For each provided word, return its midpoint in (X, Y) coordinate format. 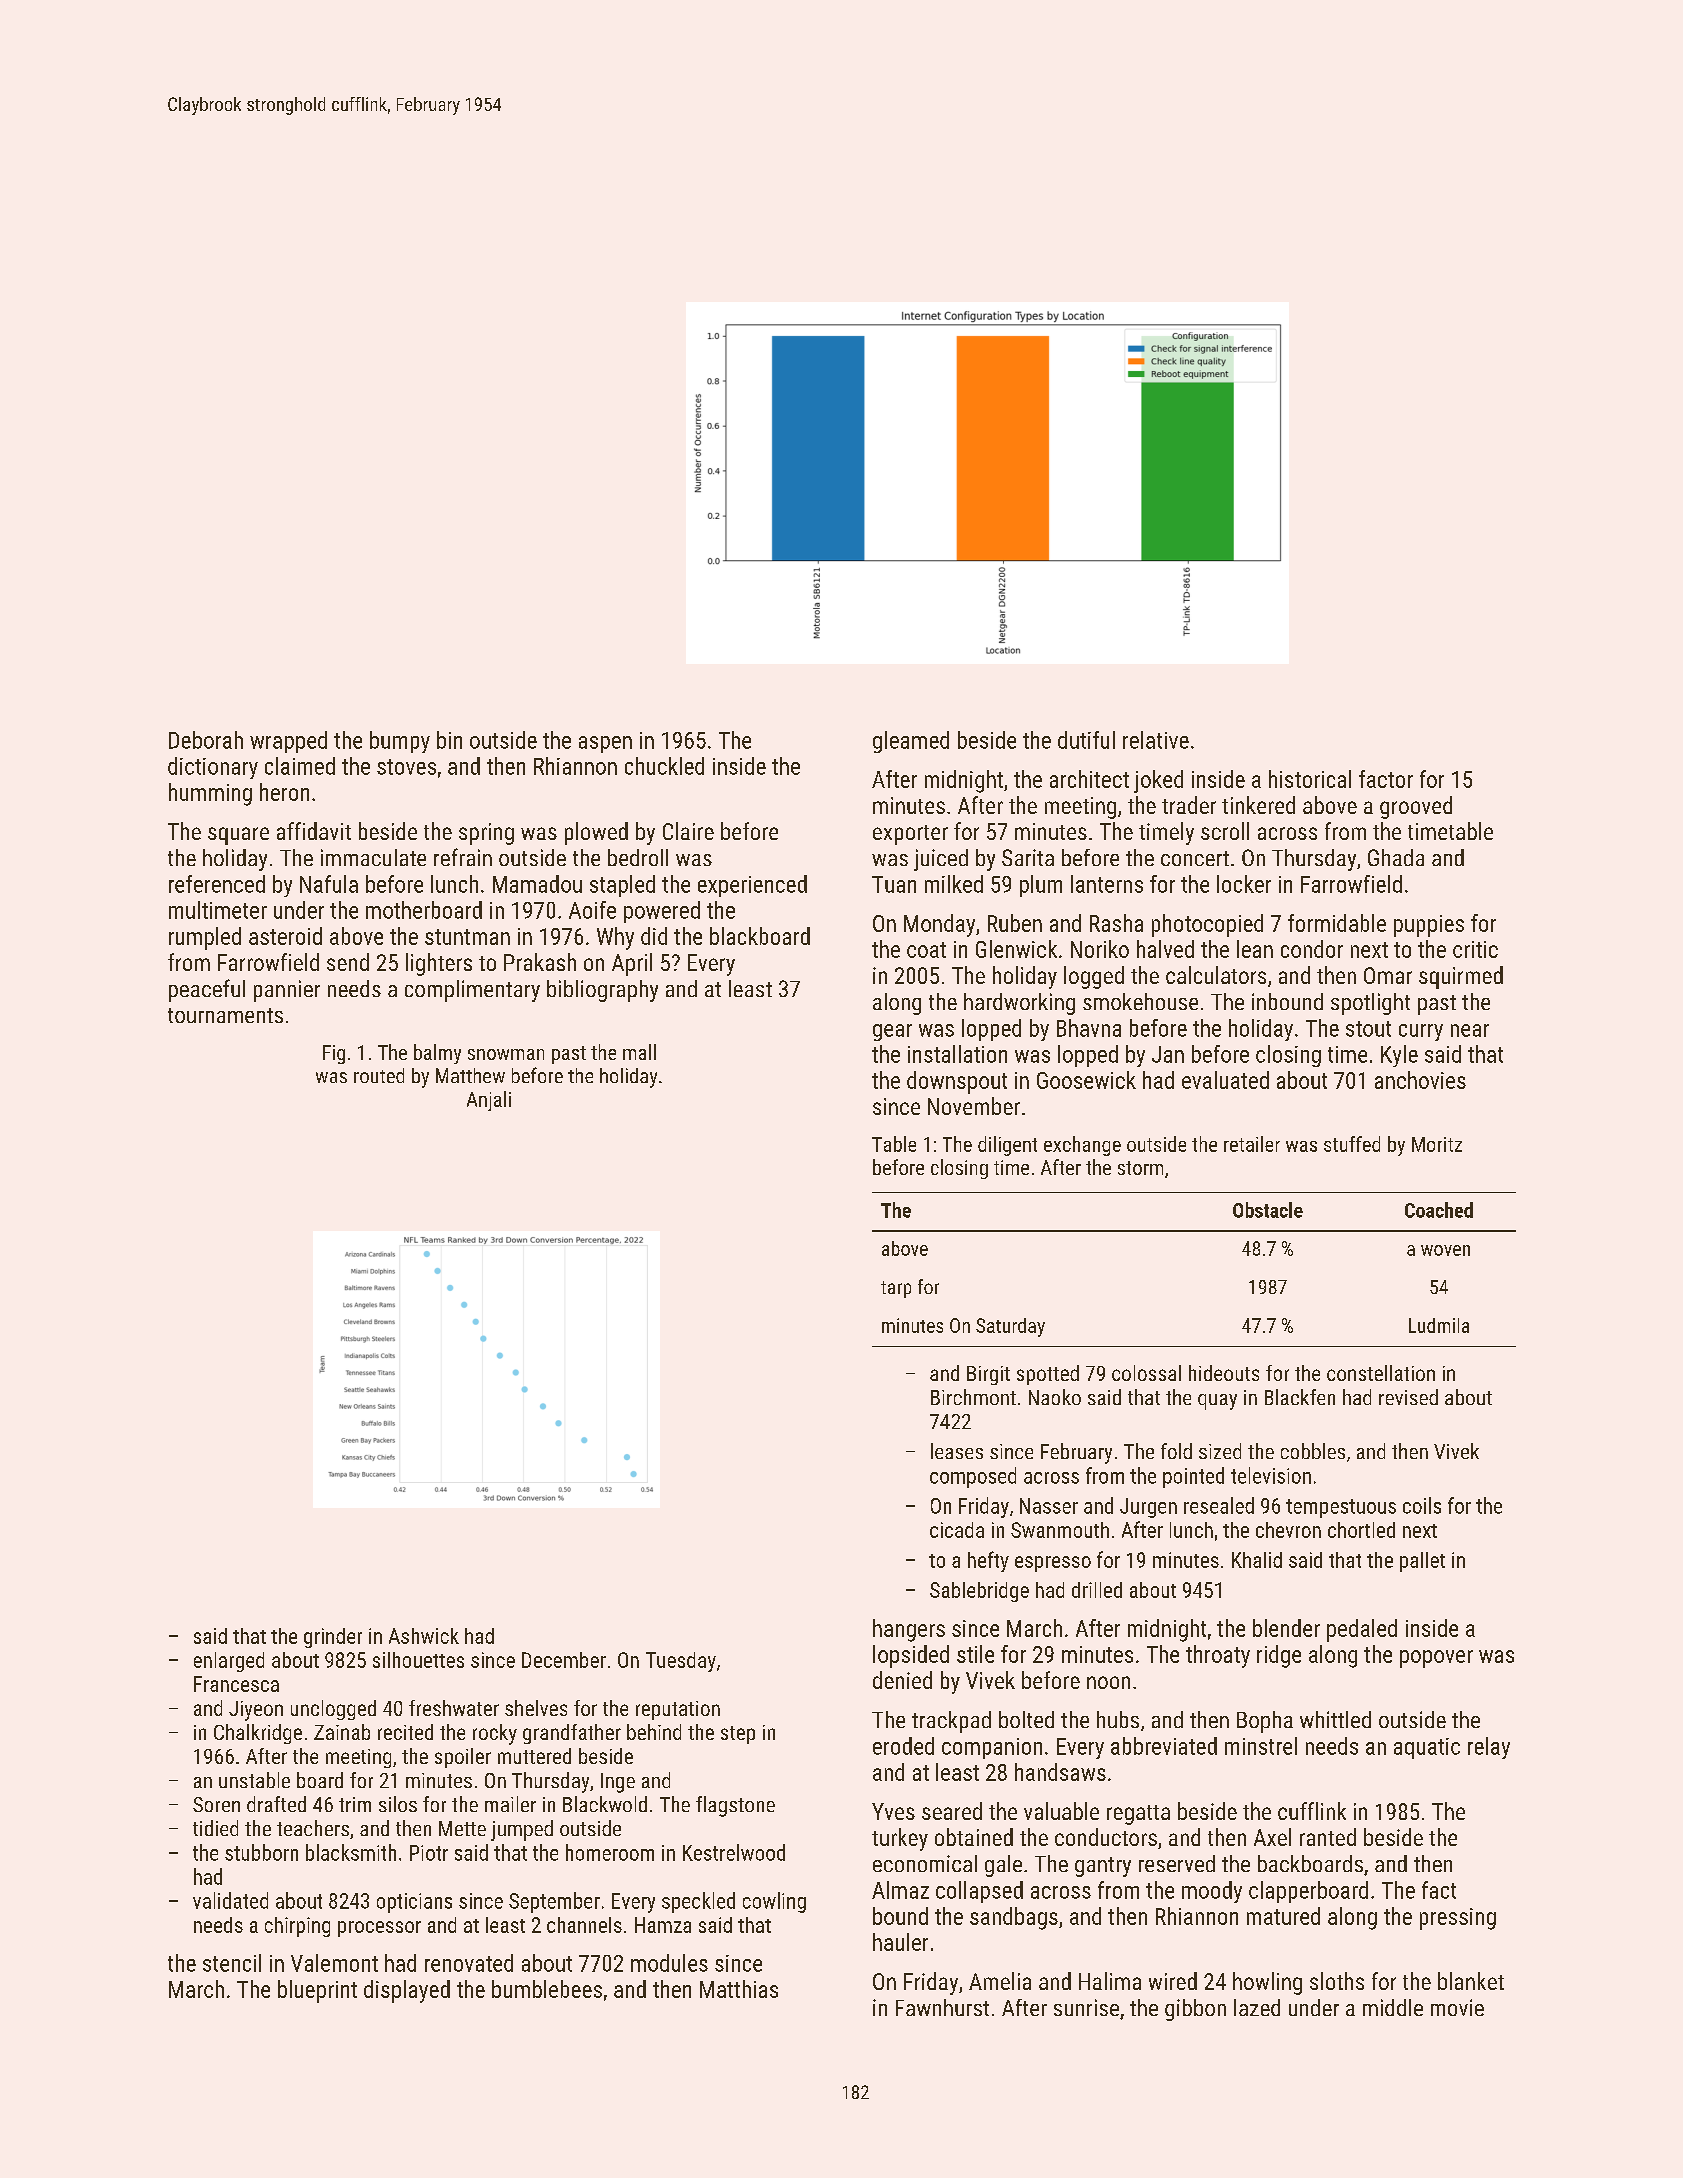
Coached (1439, 1210)
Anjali (489, 1101)
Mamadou (537, 884)
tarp (896, 1289)
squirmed (1461, 977)
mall (639, 1052)
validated (230, 1900)
